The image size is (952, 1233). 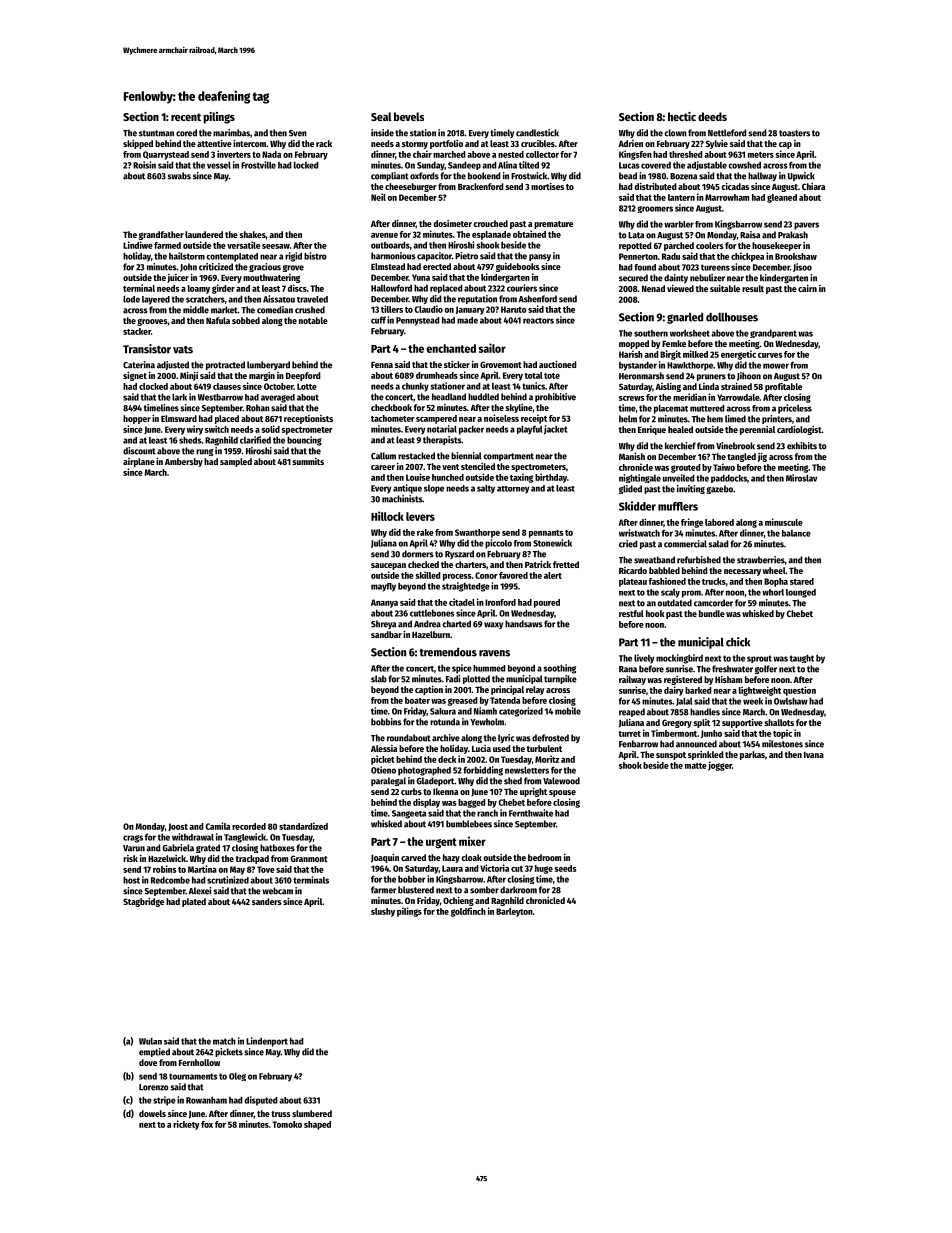 I want to click on Fadi, so click(x=453, y=679).
